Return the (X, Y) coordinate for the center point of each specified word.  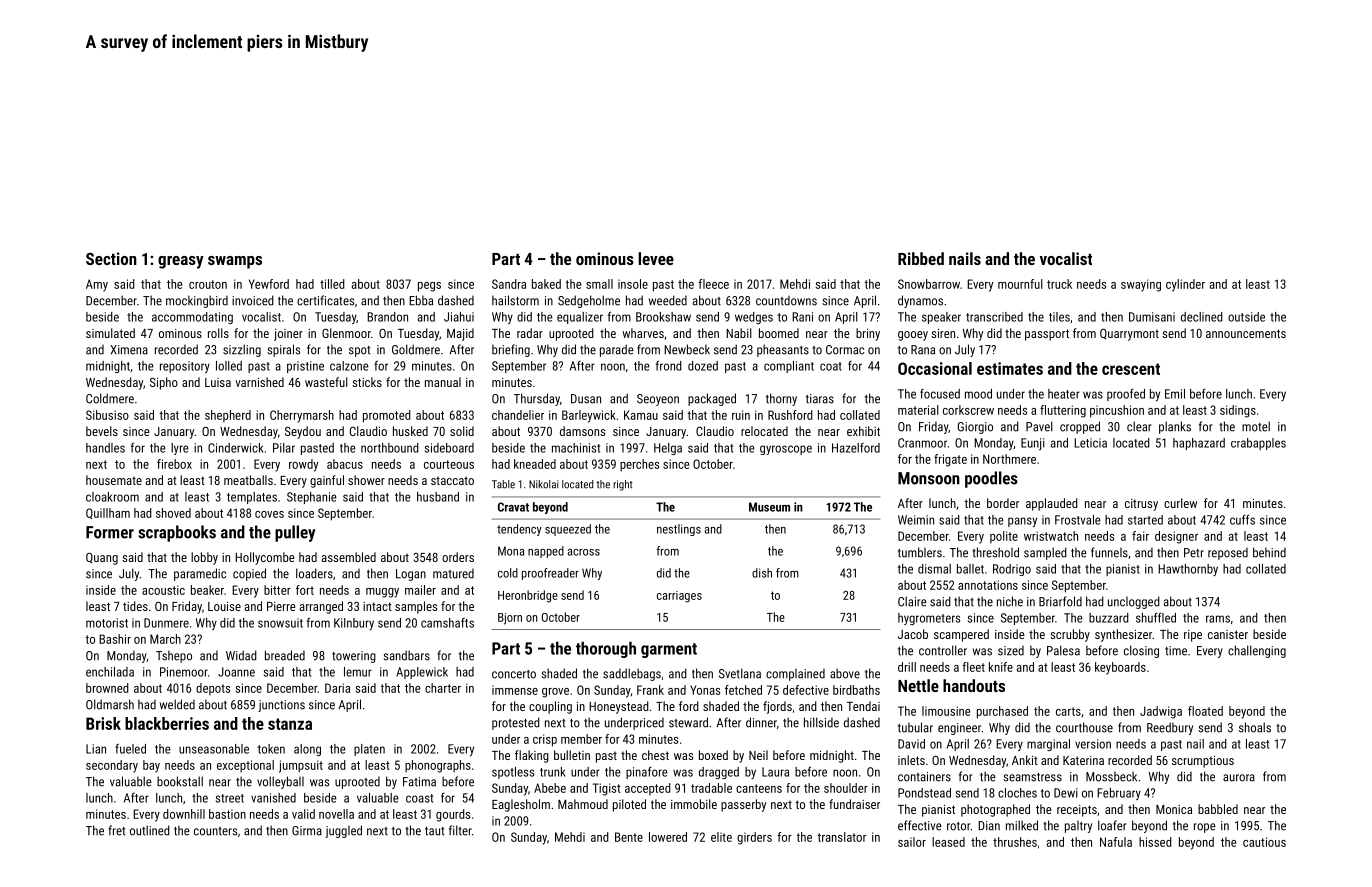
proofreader (550, 574)
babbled (1218, 809)
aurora (1239, 778)
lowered (668, 837)
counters (215, 831)
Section (111, 258)
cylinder (1185, 285)
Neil (758, 755)
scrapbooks (177, 533)
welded (177, 704)
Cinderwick (236, 448)
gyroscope (786, 450)
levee (656, 258)
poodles (991, 479)
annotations (988, 585)
